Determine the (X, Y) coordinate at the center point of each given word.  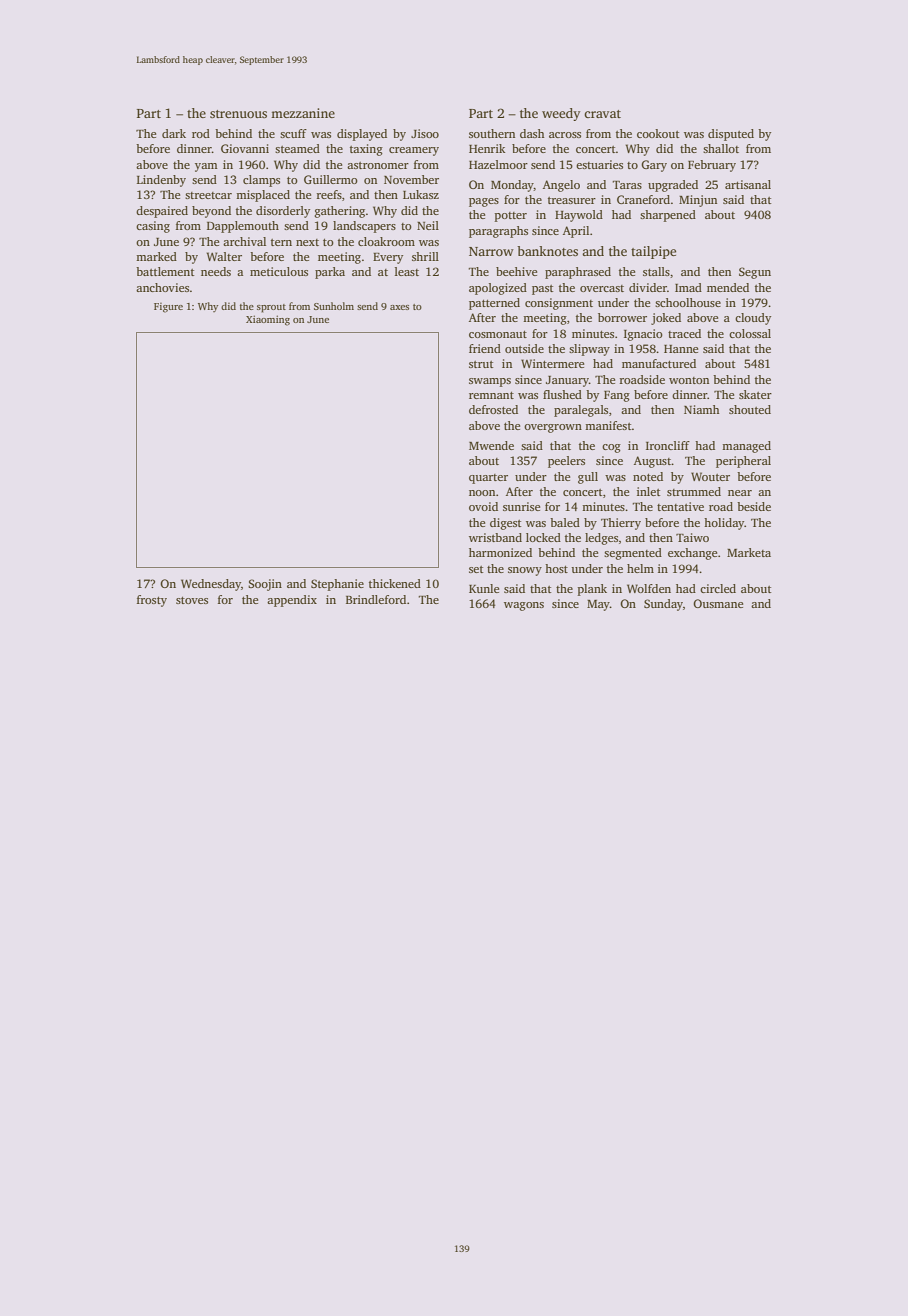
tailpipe (653, 252)
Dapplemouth (243, 227)
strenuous (238, 114)
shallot (721, 148)
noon (482, 493)
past (542, 290)
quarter (488, 479)
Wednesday (211, 585)
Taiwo (692, 537)
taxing (366, 150)
